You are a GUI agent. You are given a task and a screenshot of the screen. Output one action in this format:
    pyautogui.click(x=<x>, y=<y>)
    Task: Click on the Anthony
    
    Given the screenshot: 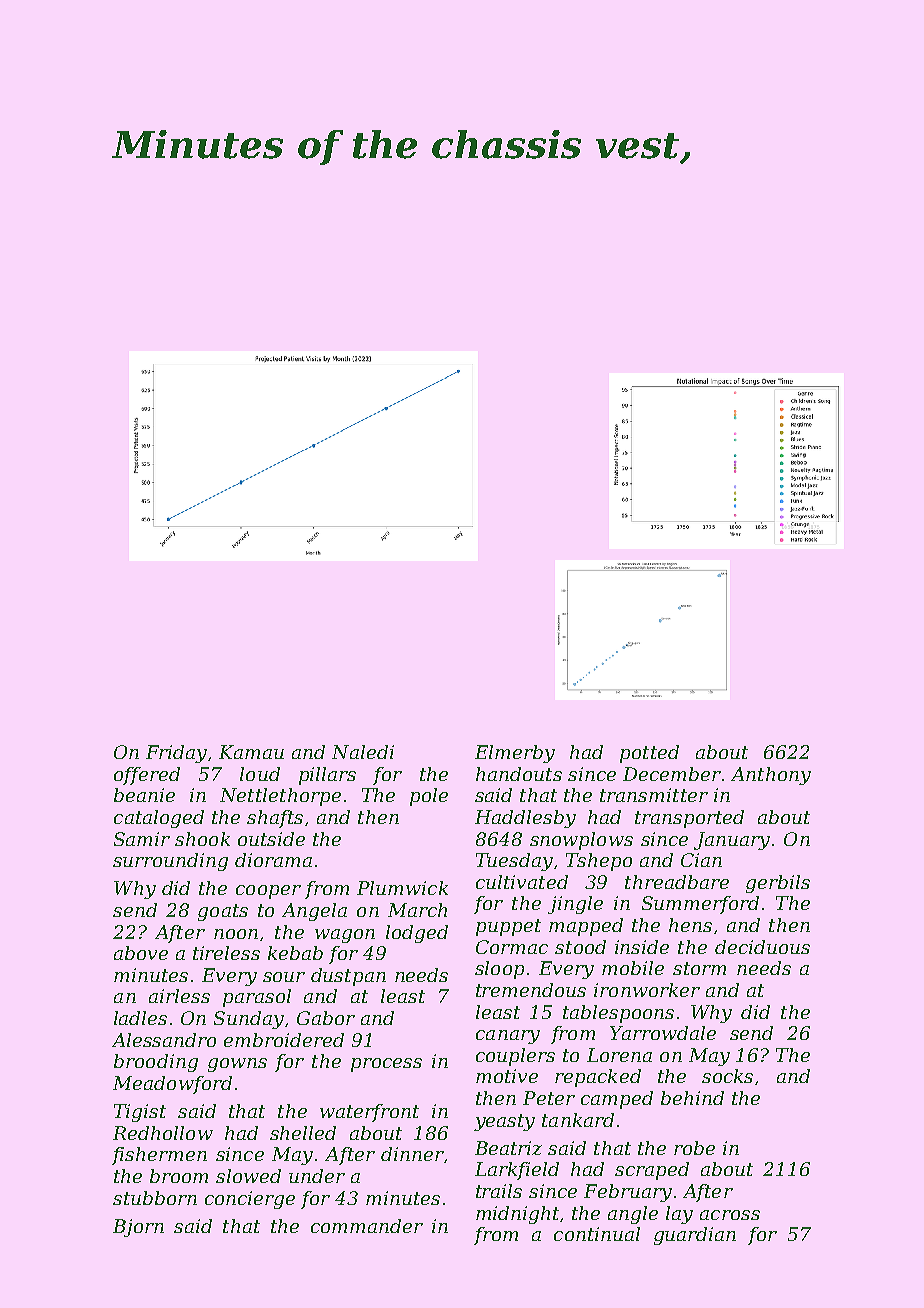 What is the action you would take?
    pyautogui.click(x=771, y=776)
